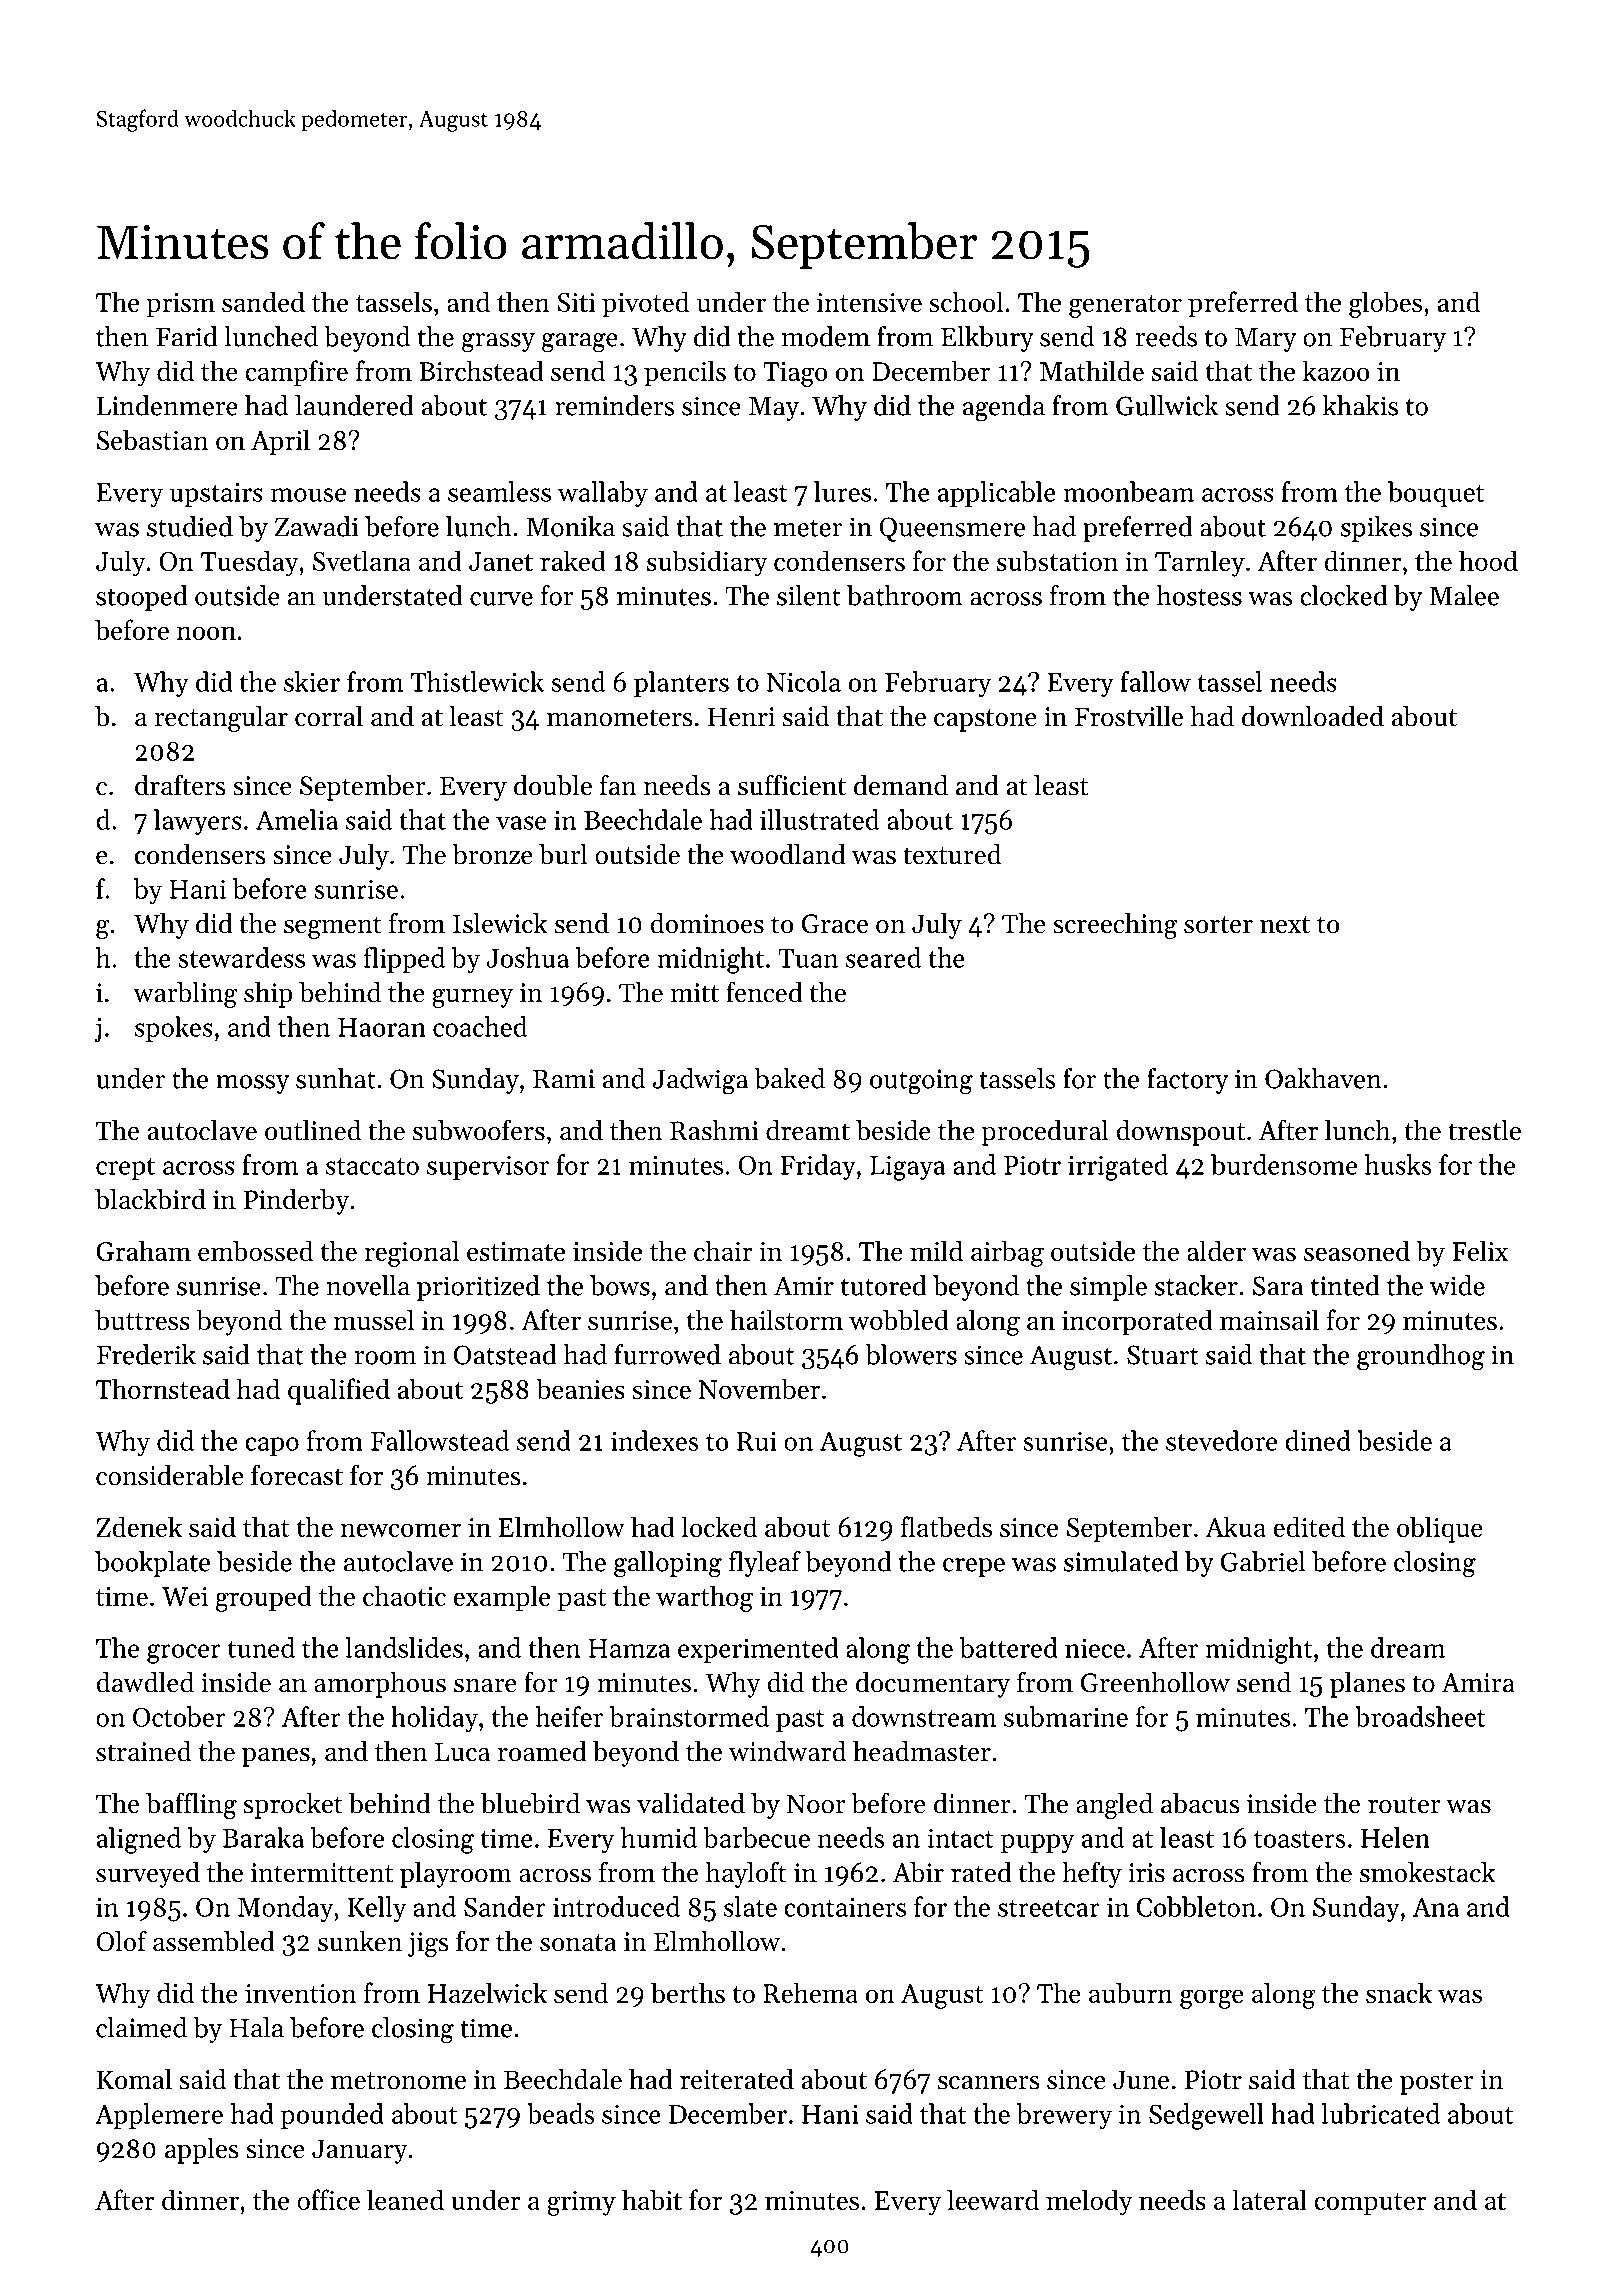  What do you see at coordinates (202, 2151) in the page?
I see `apples` at bounding box center [202, 2151].
